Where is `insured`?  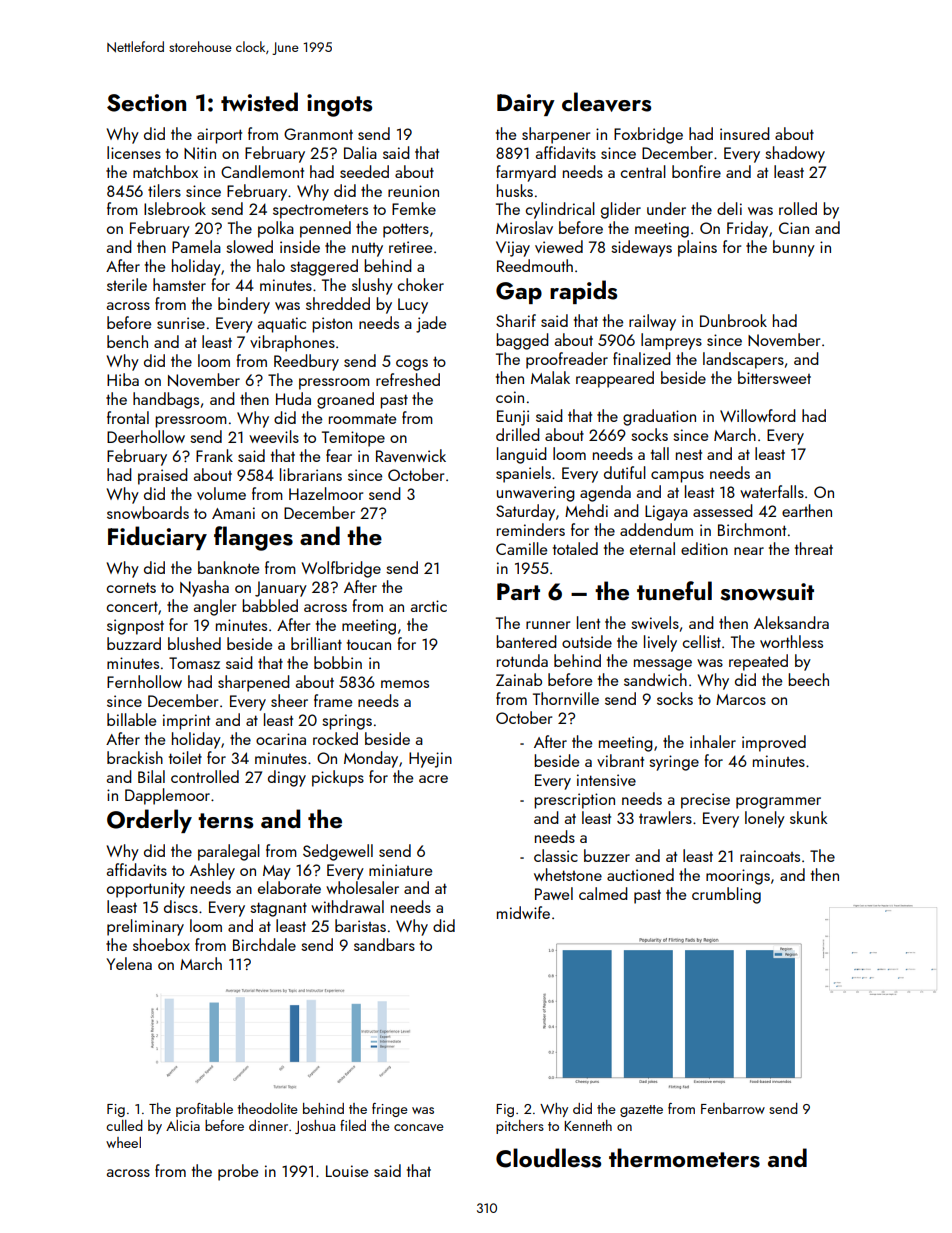 insured is located at coordinates (745, 133).
